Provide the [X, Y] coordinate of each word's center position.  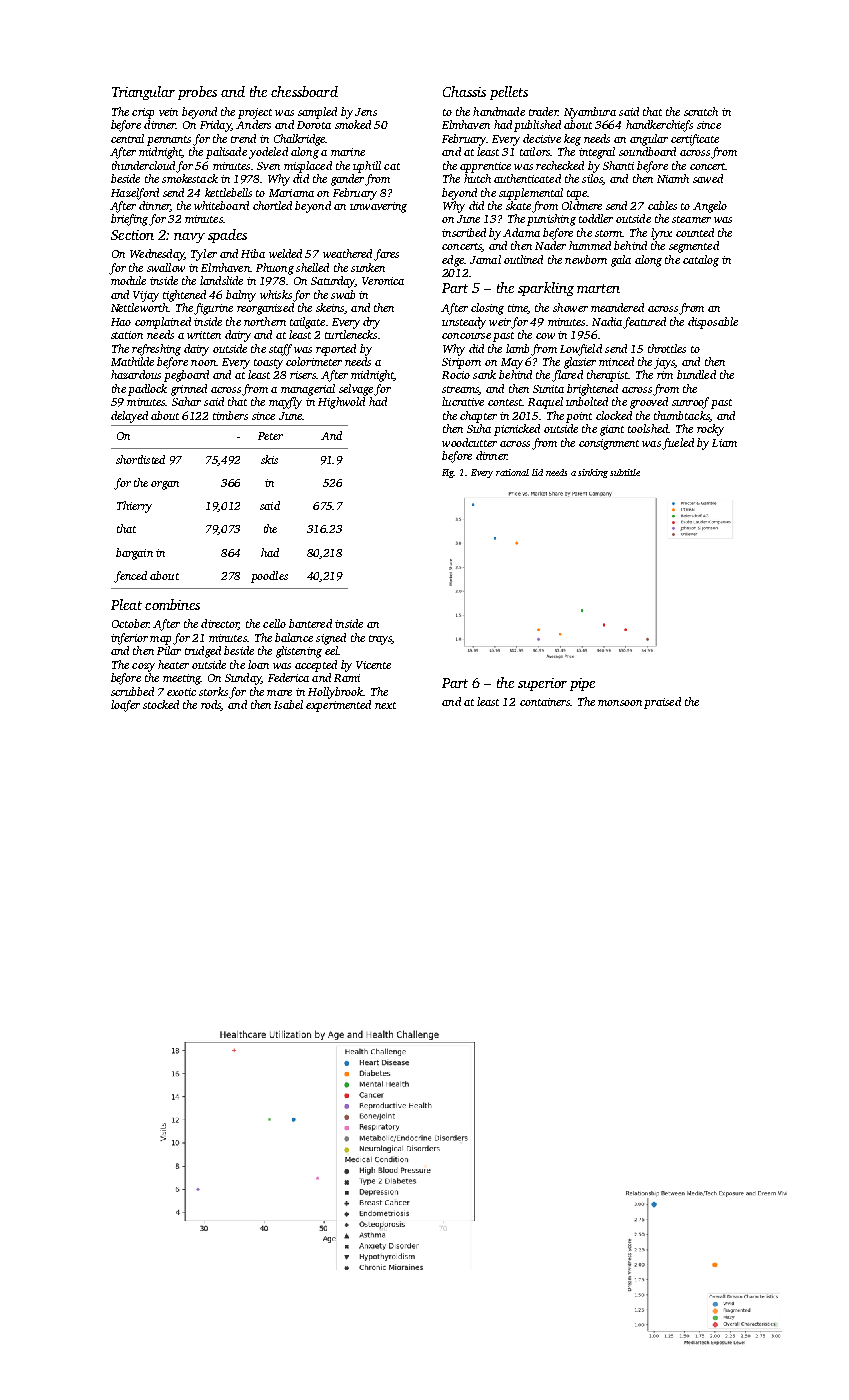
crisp [143, 113]
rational [512, 472]
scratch [701, 111]
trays [380, 640]
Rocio [456, 375]
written [204, 335]
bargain [134, 554]
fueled [678, 444]
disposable [713, 323]
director [220, 624]
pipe [582, 684]
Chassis [464, 91]
